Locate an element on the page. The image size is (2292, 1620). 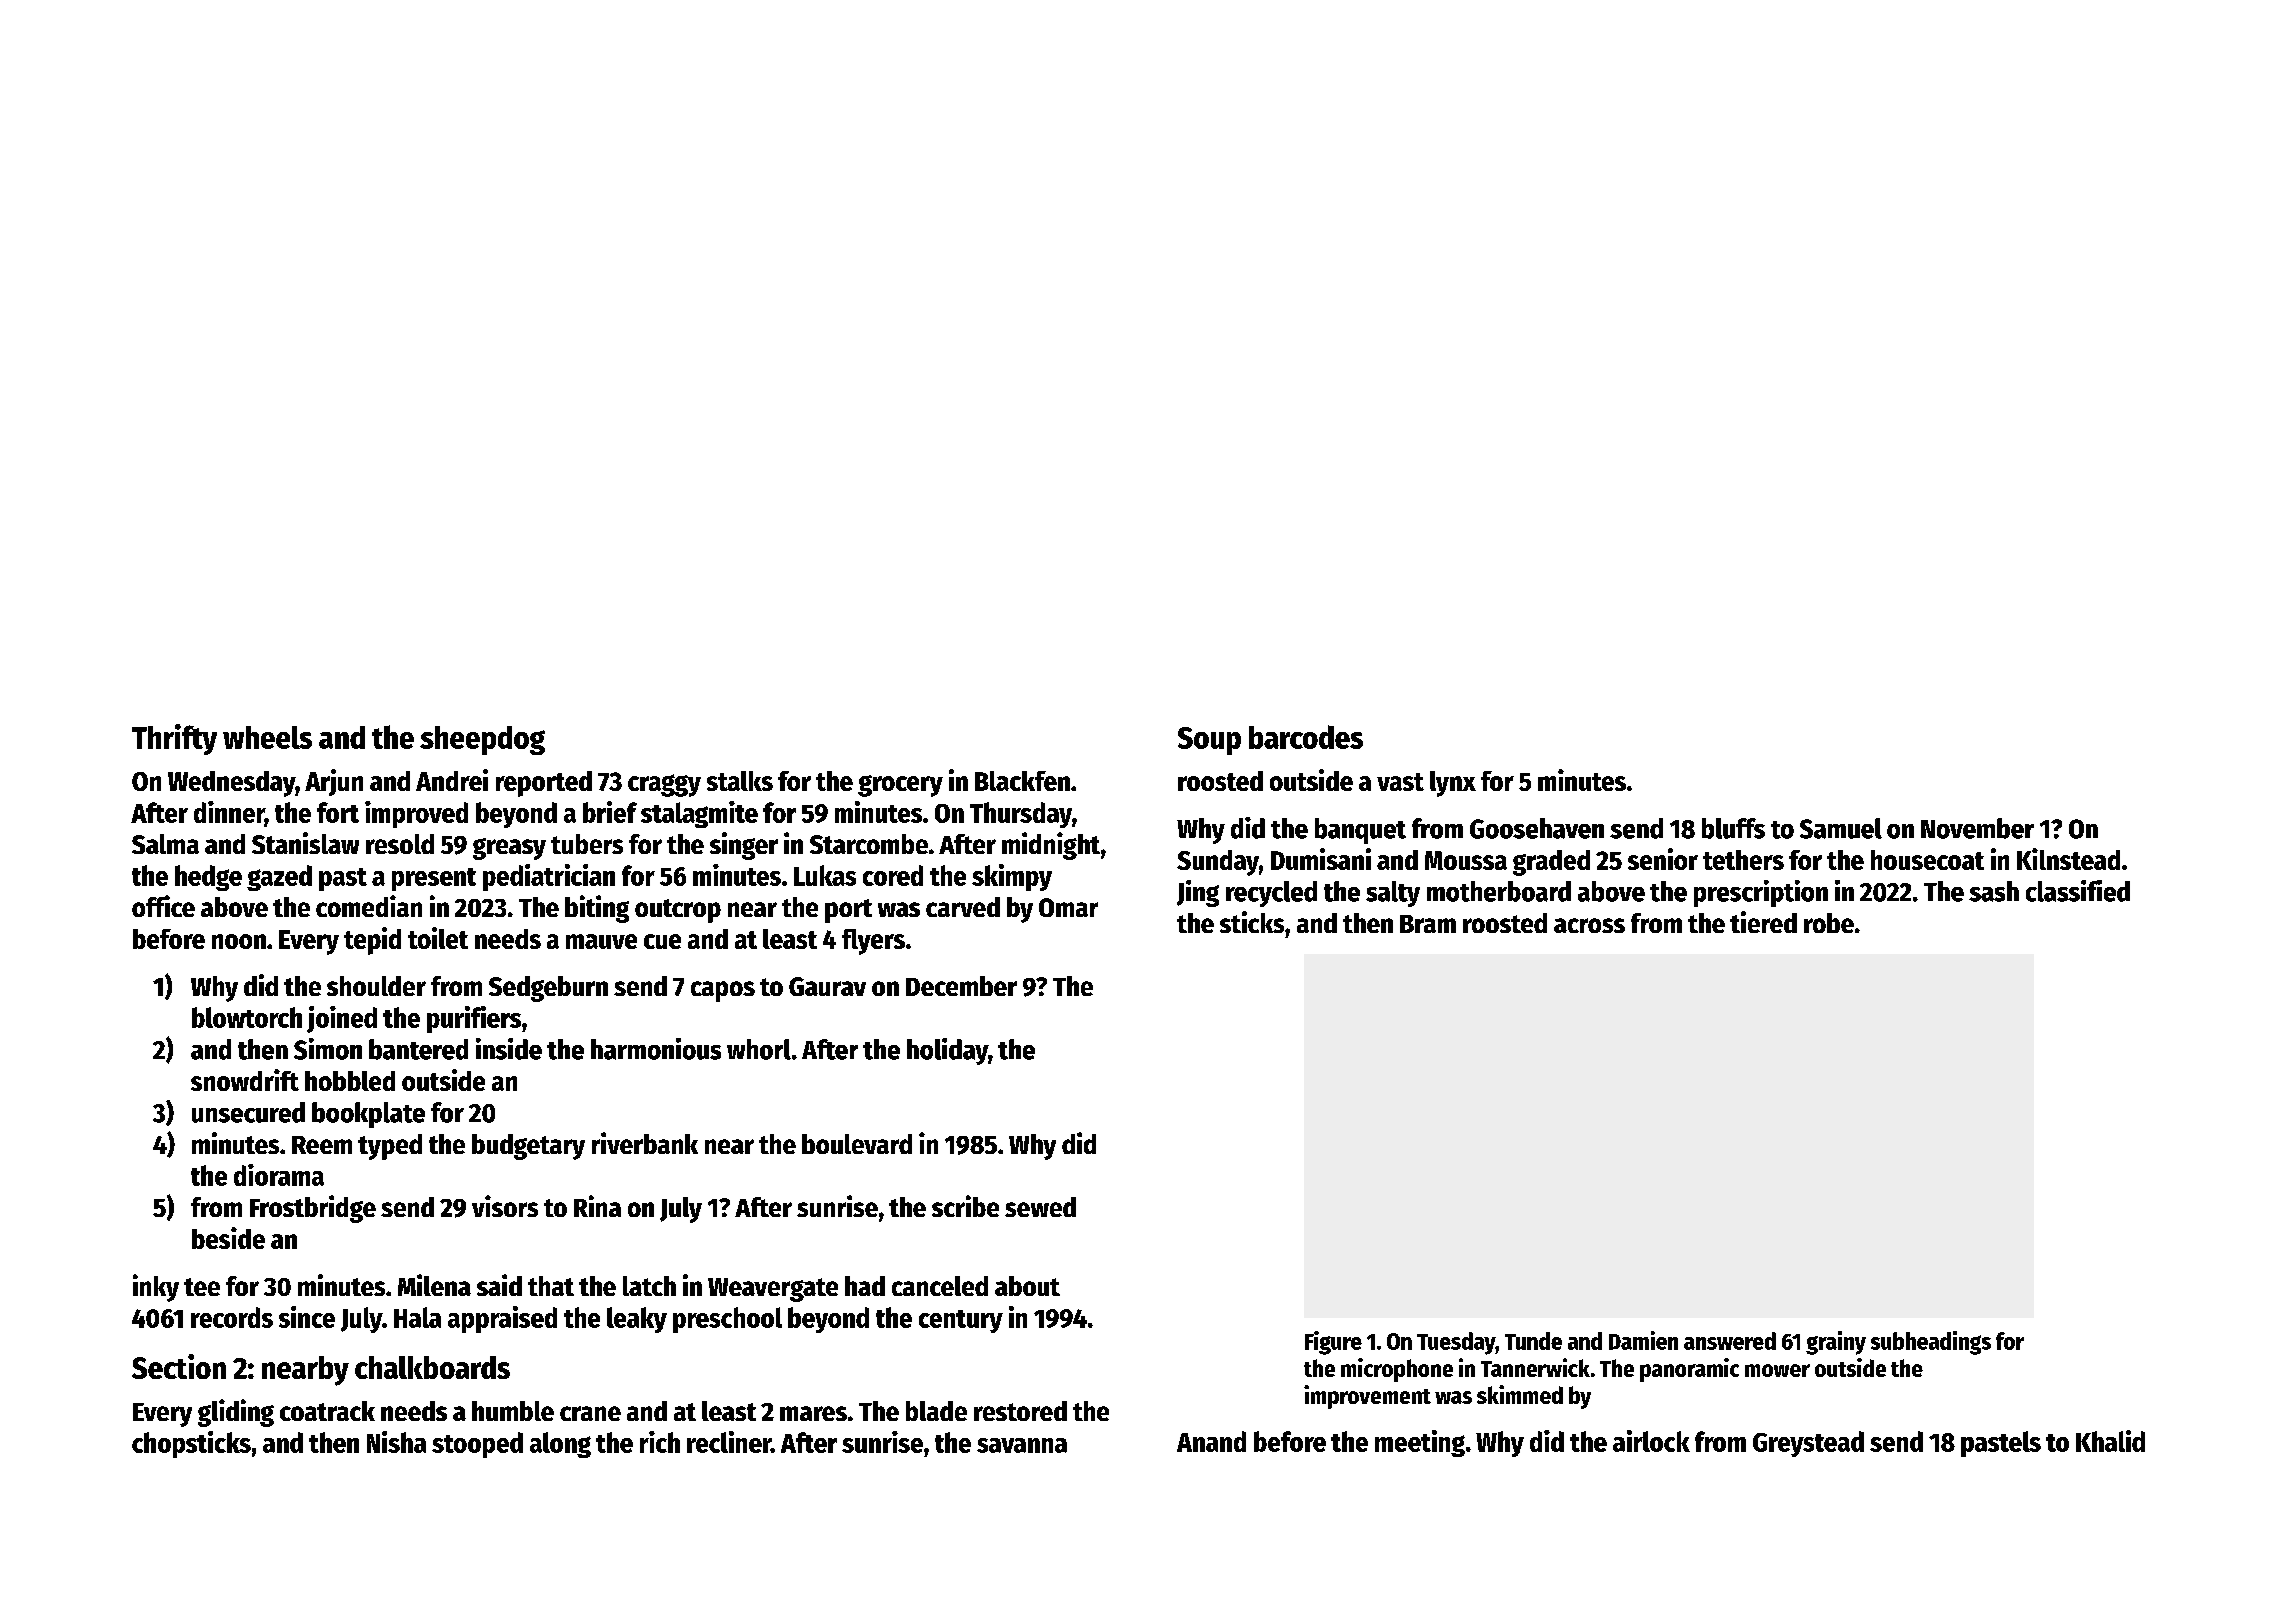
grainy is located at coordinates (1836, 1343).
